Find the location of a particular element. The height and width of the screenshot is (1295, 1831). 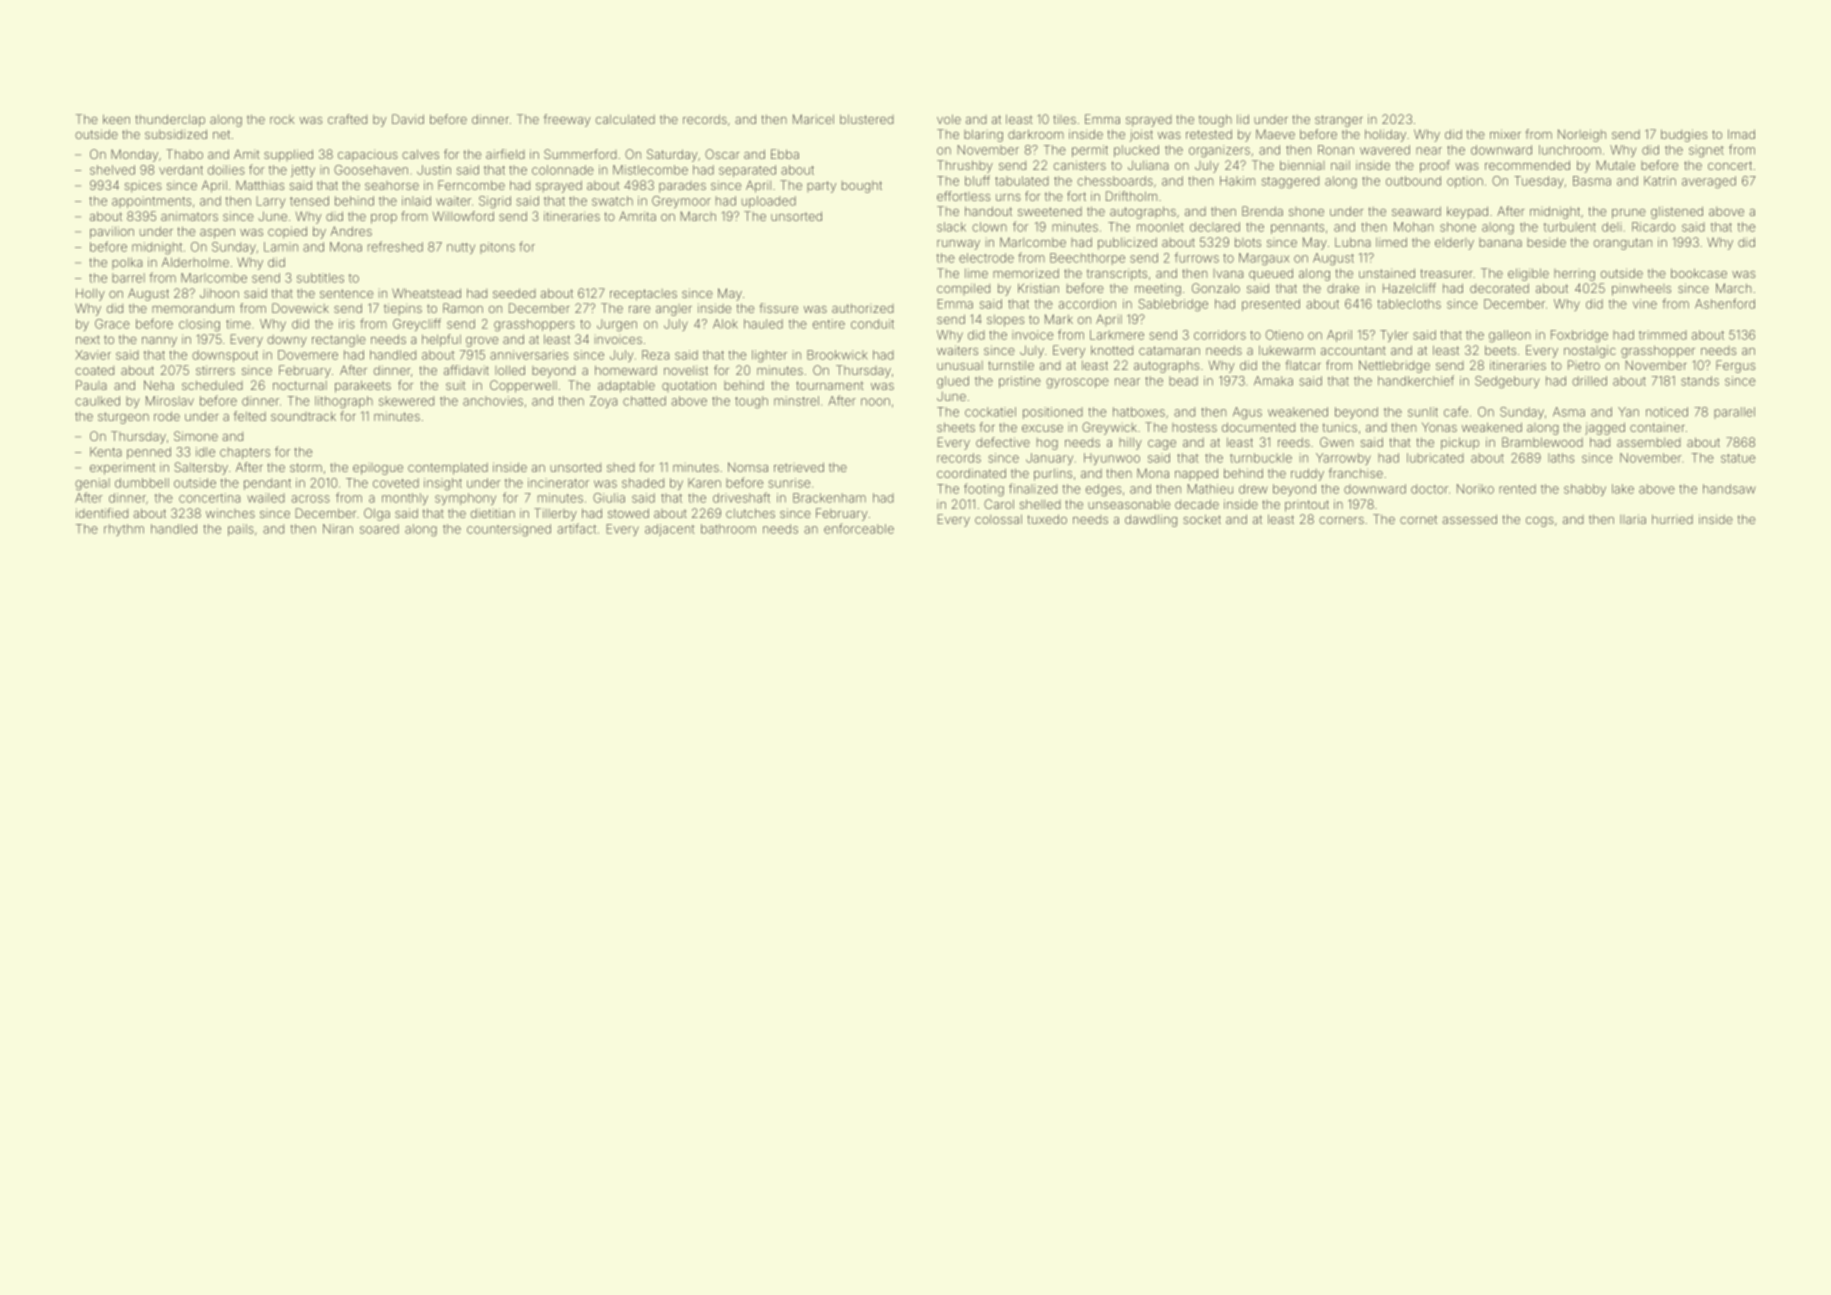

stranger is located at coordinates (1339, 121).
